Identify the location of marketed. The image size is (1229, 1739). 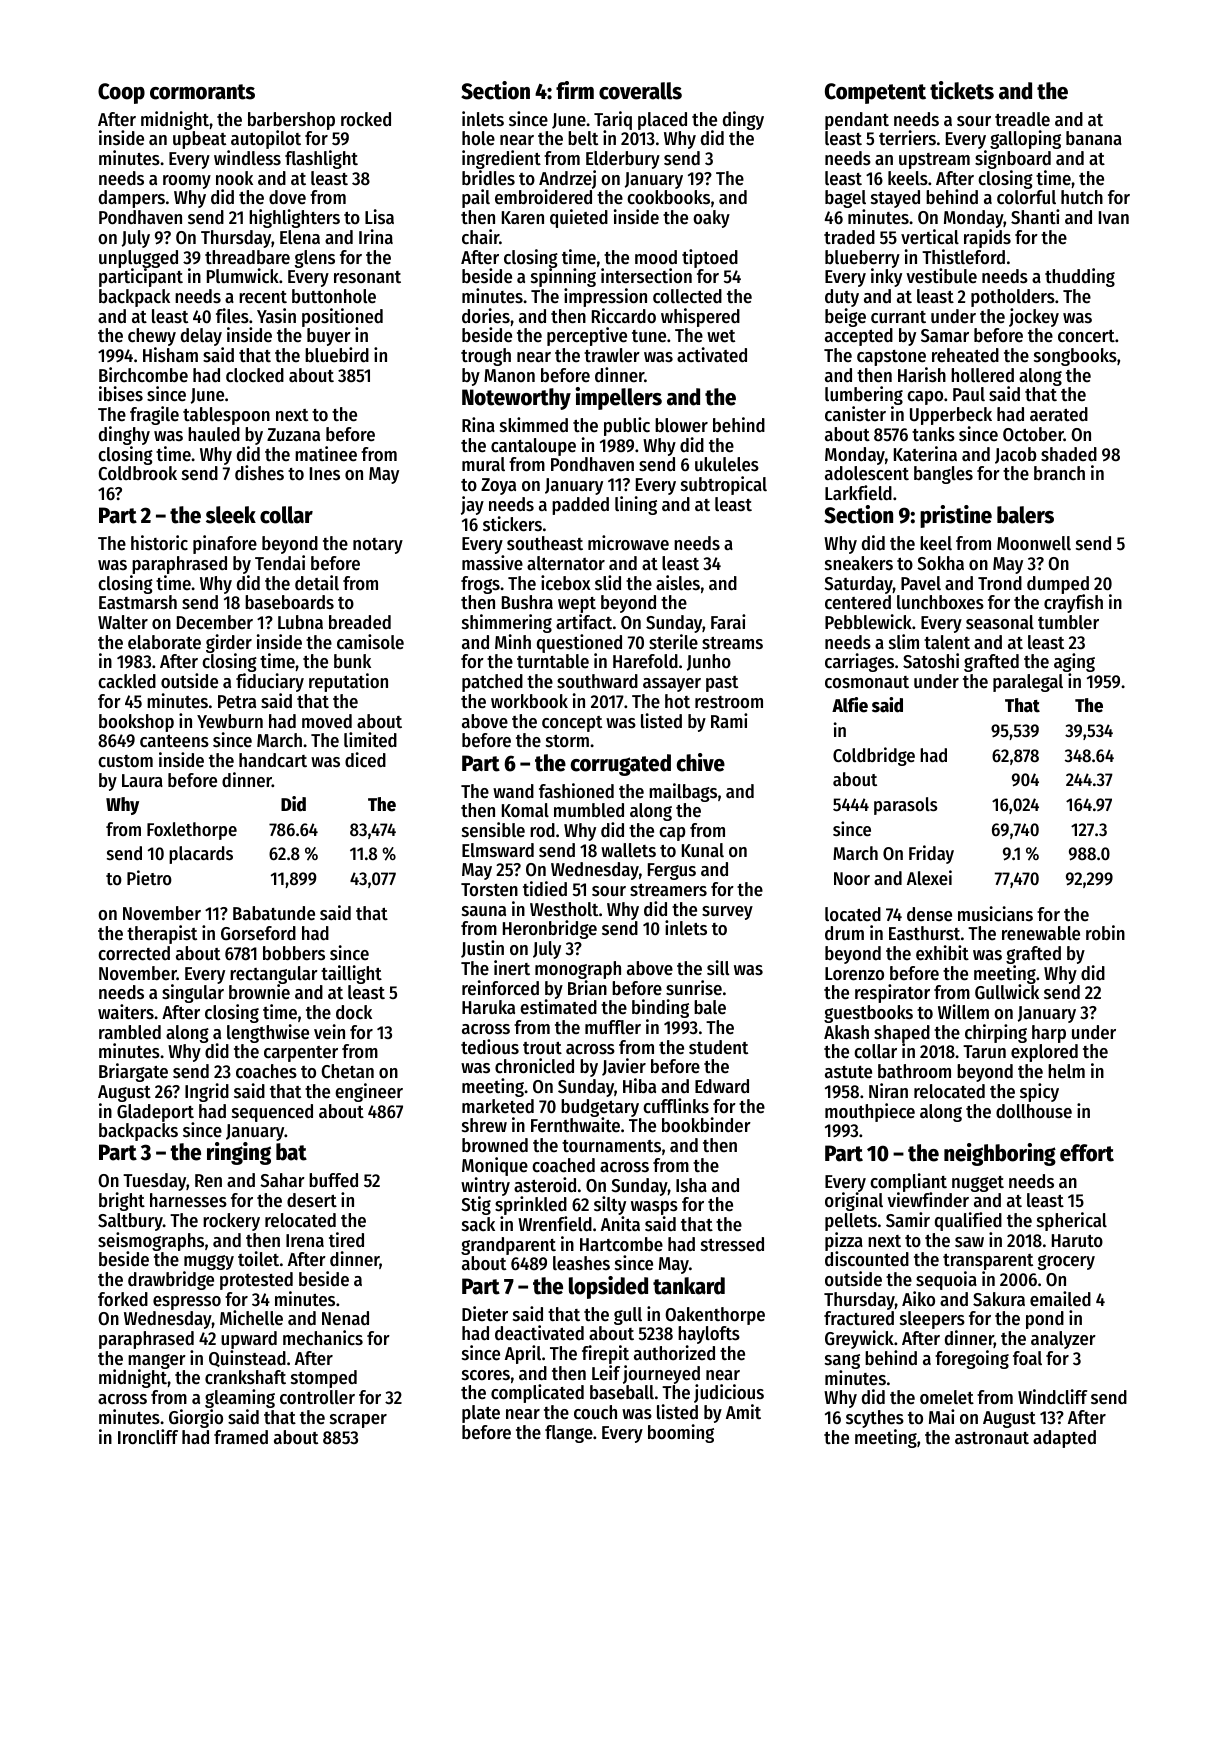
(498, 1106).
